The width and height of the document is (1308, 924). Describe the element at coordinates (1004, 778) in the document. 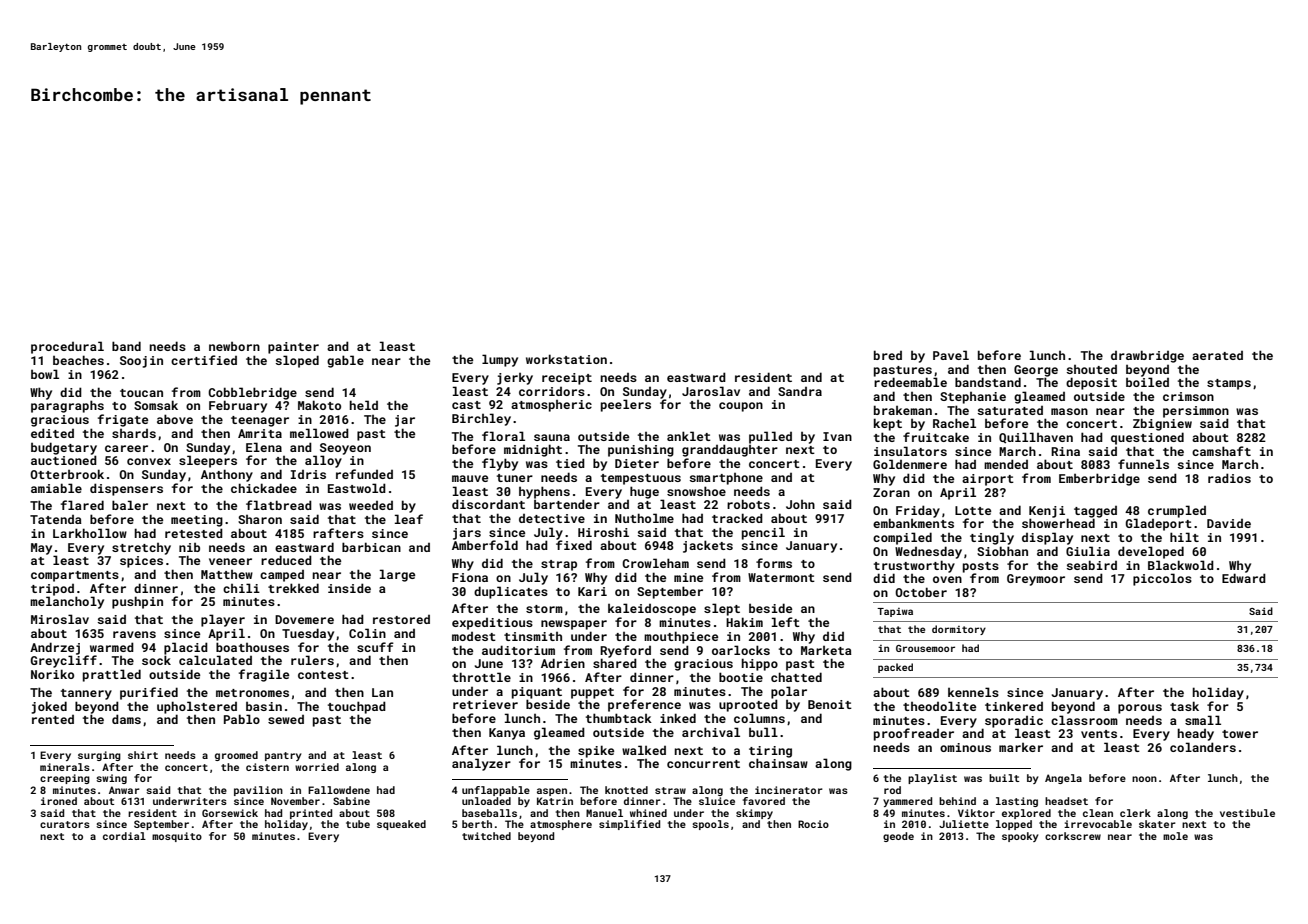

I see `built` at that location.
